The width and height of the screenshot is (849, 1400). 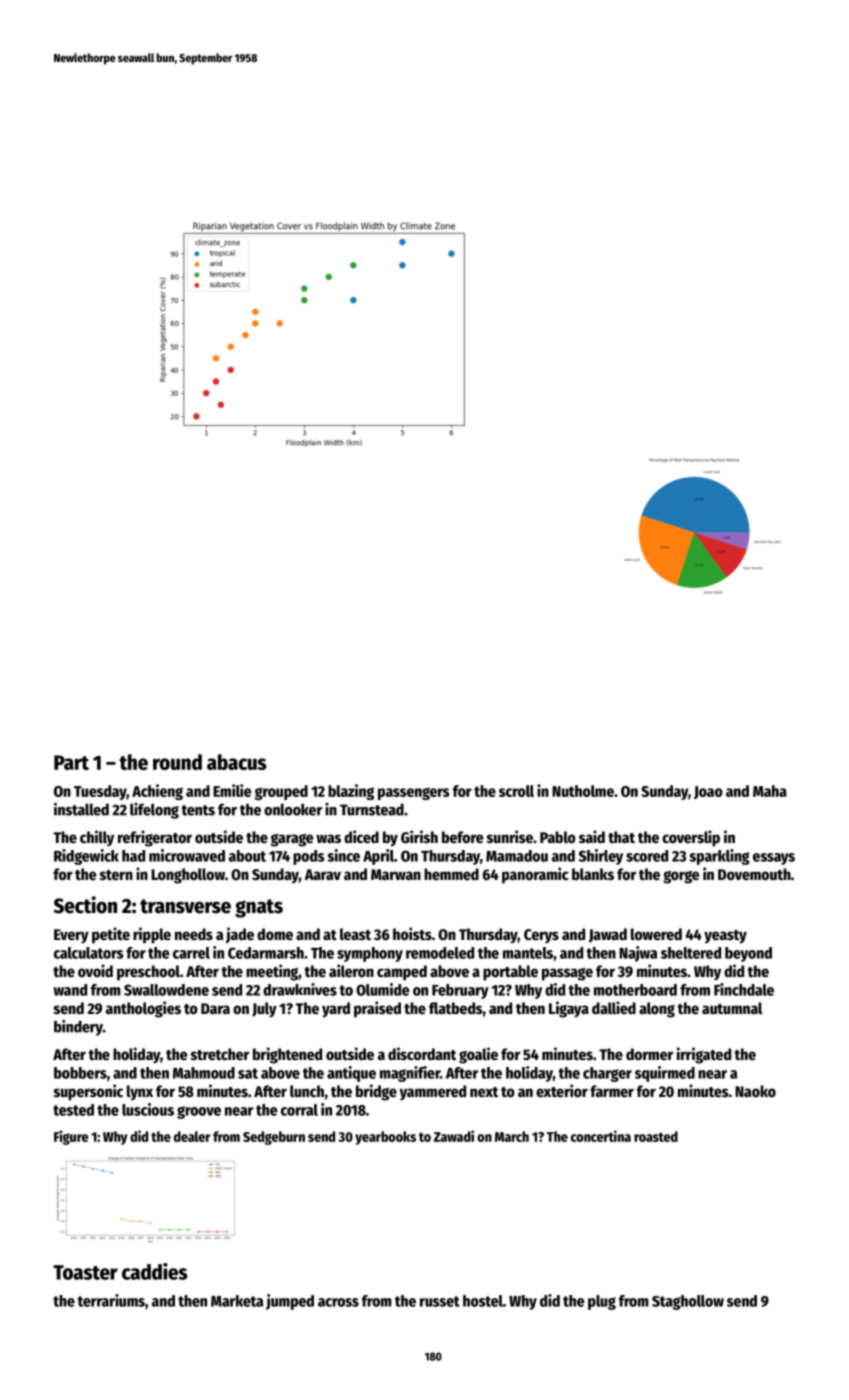 I want to click on aileron, so click(x=351, y=971).
